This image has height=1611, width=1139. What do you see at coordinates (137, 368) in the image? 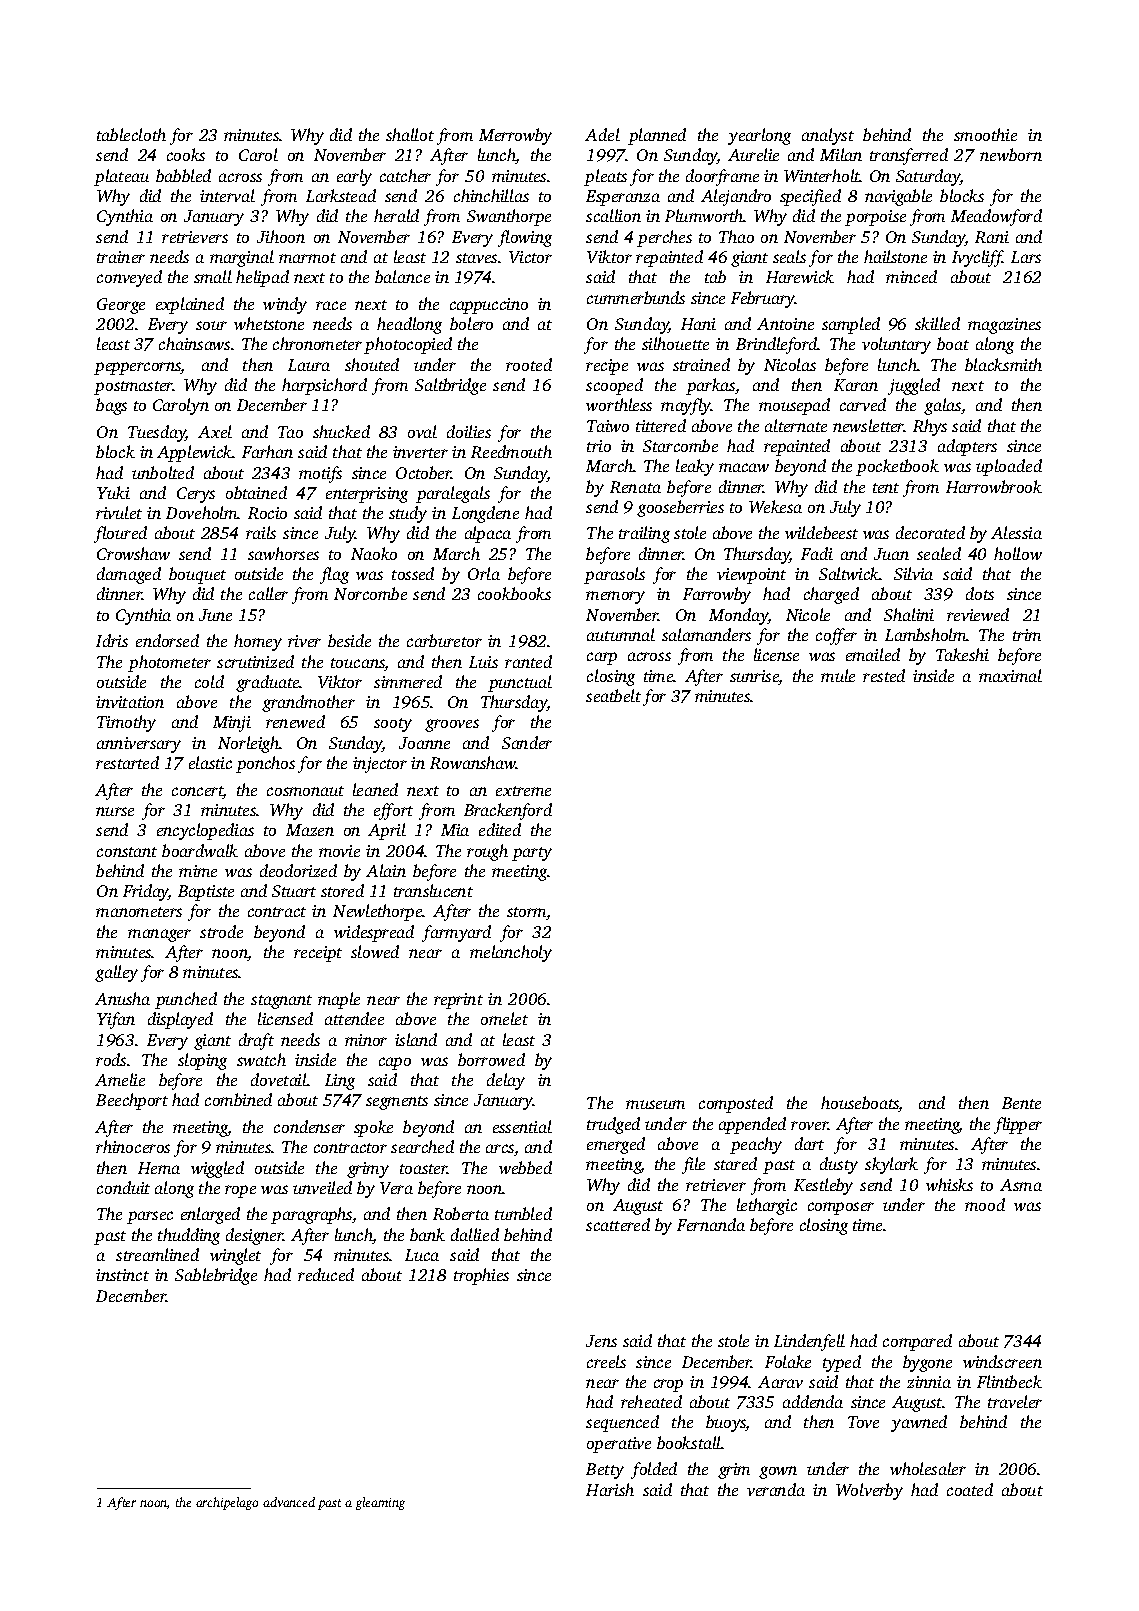
I see `peppercorns` at bounding box center [137, 368].
